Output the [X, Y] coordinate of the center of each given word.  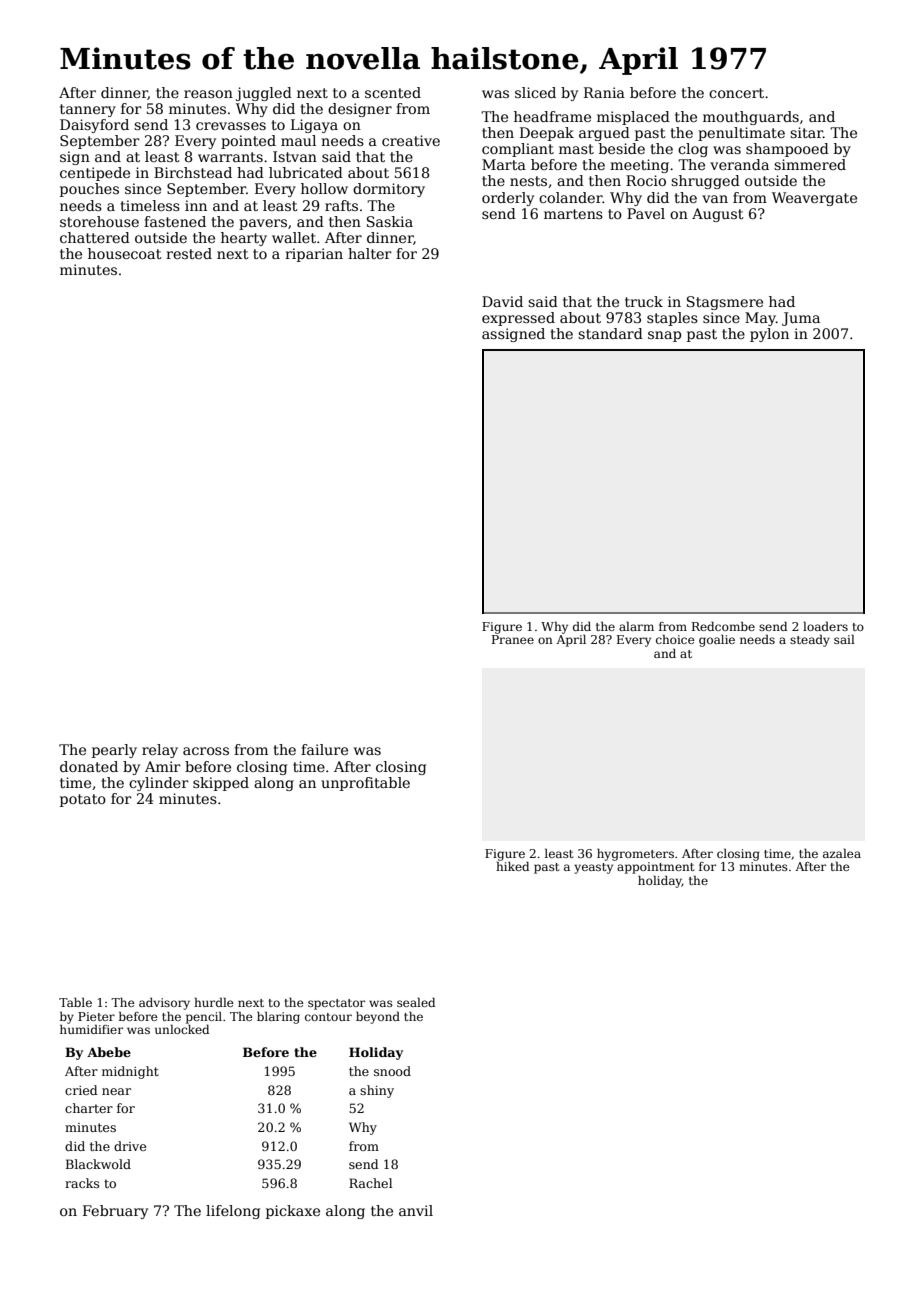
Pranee [513, 639]
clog [693, 150]
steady [810, 640]
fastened [175, 221]
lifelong [233, 1212]
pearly [114, 751]
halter [370, 253]
